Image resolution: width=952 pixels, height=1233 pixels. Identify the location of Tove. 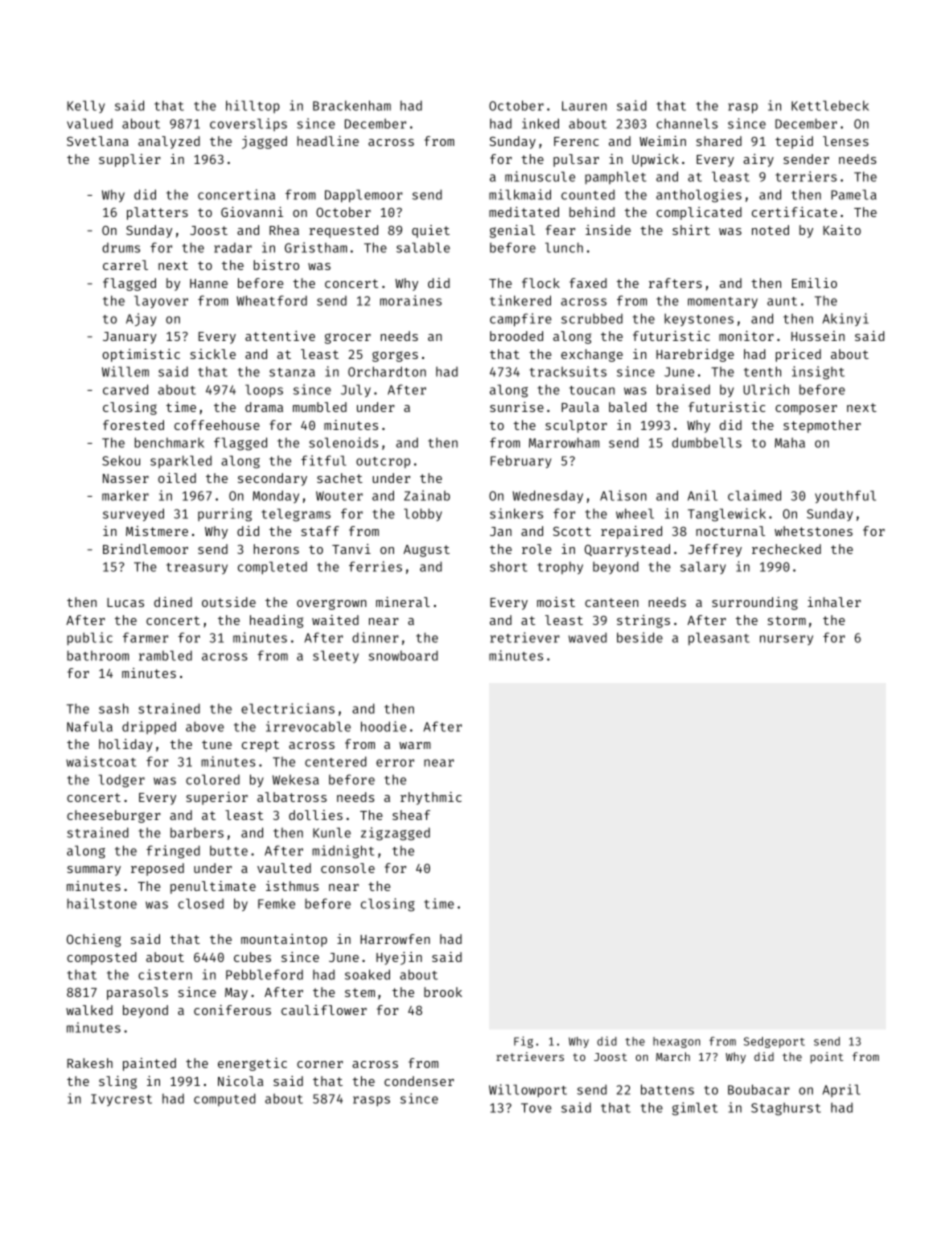
(536, 1108).
